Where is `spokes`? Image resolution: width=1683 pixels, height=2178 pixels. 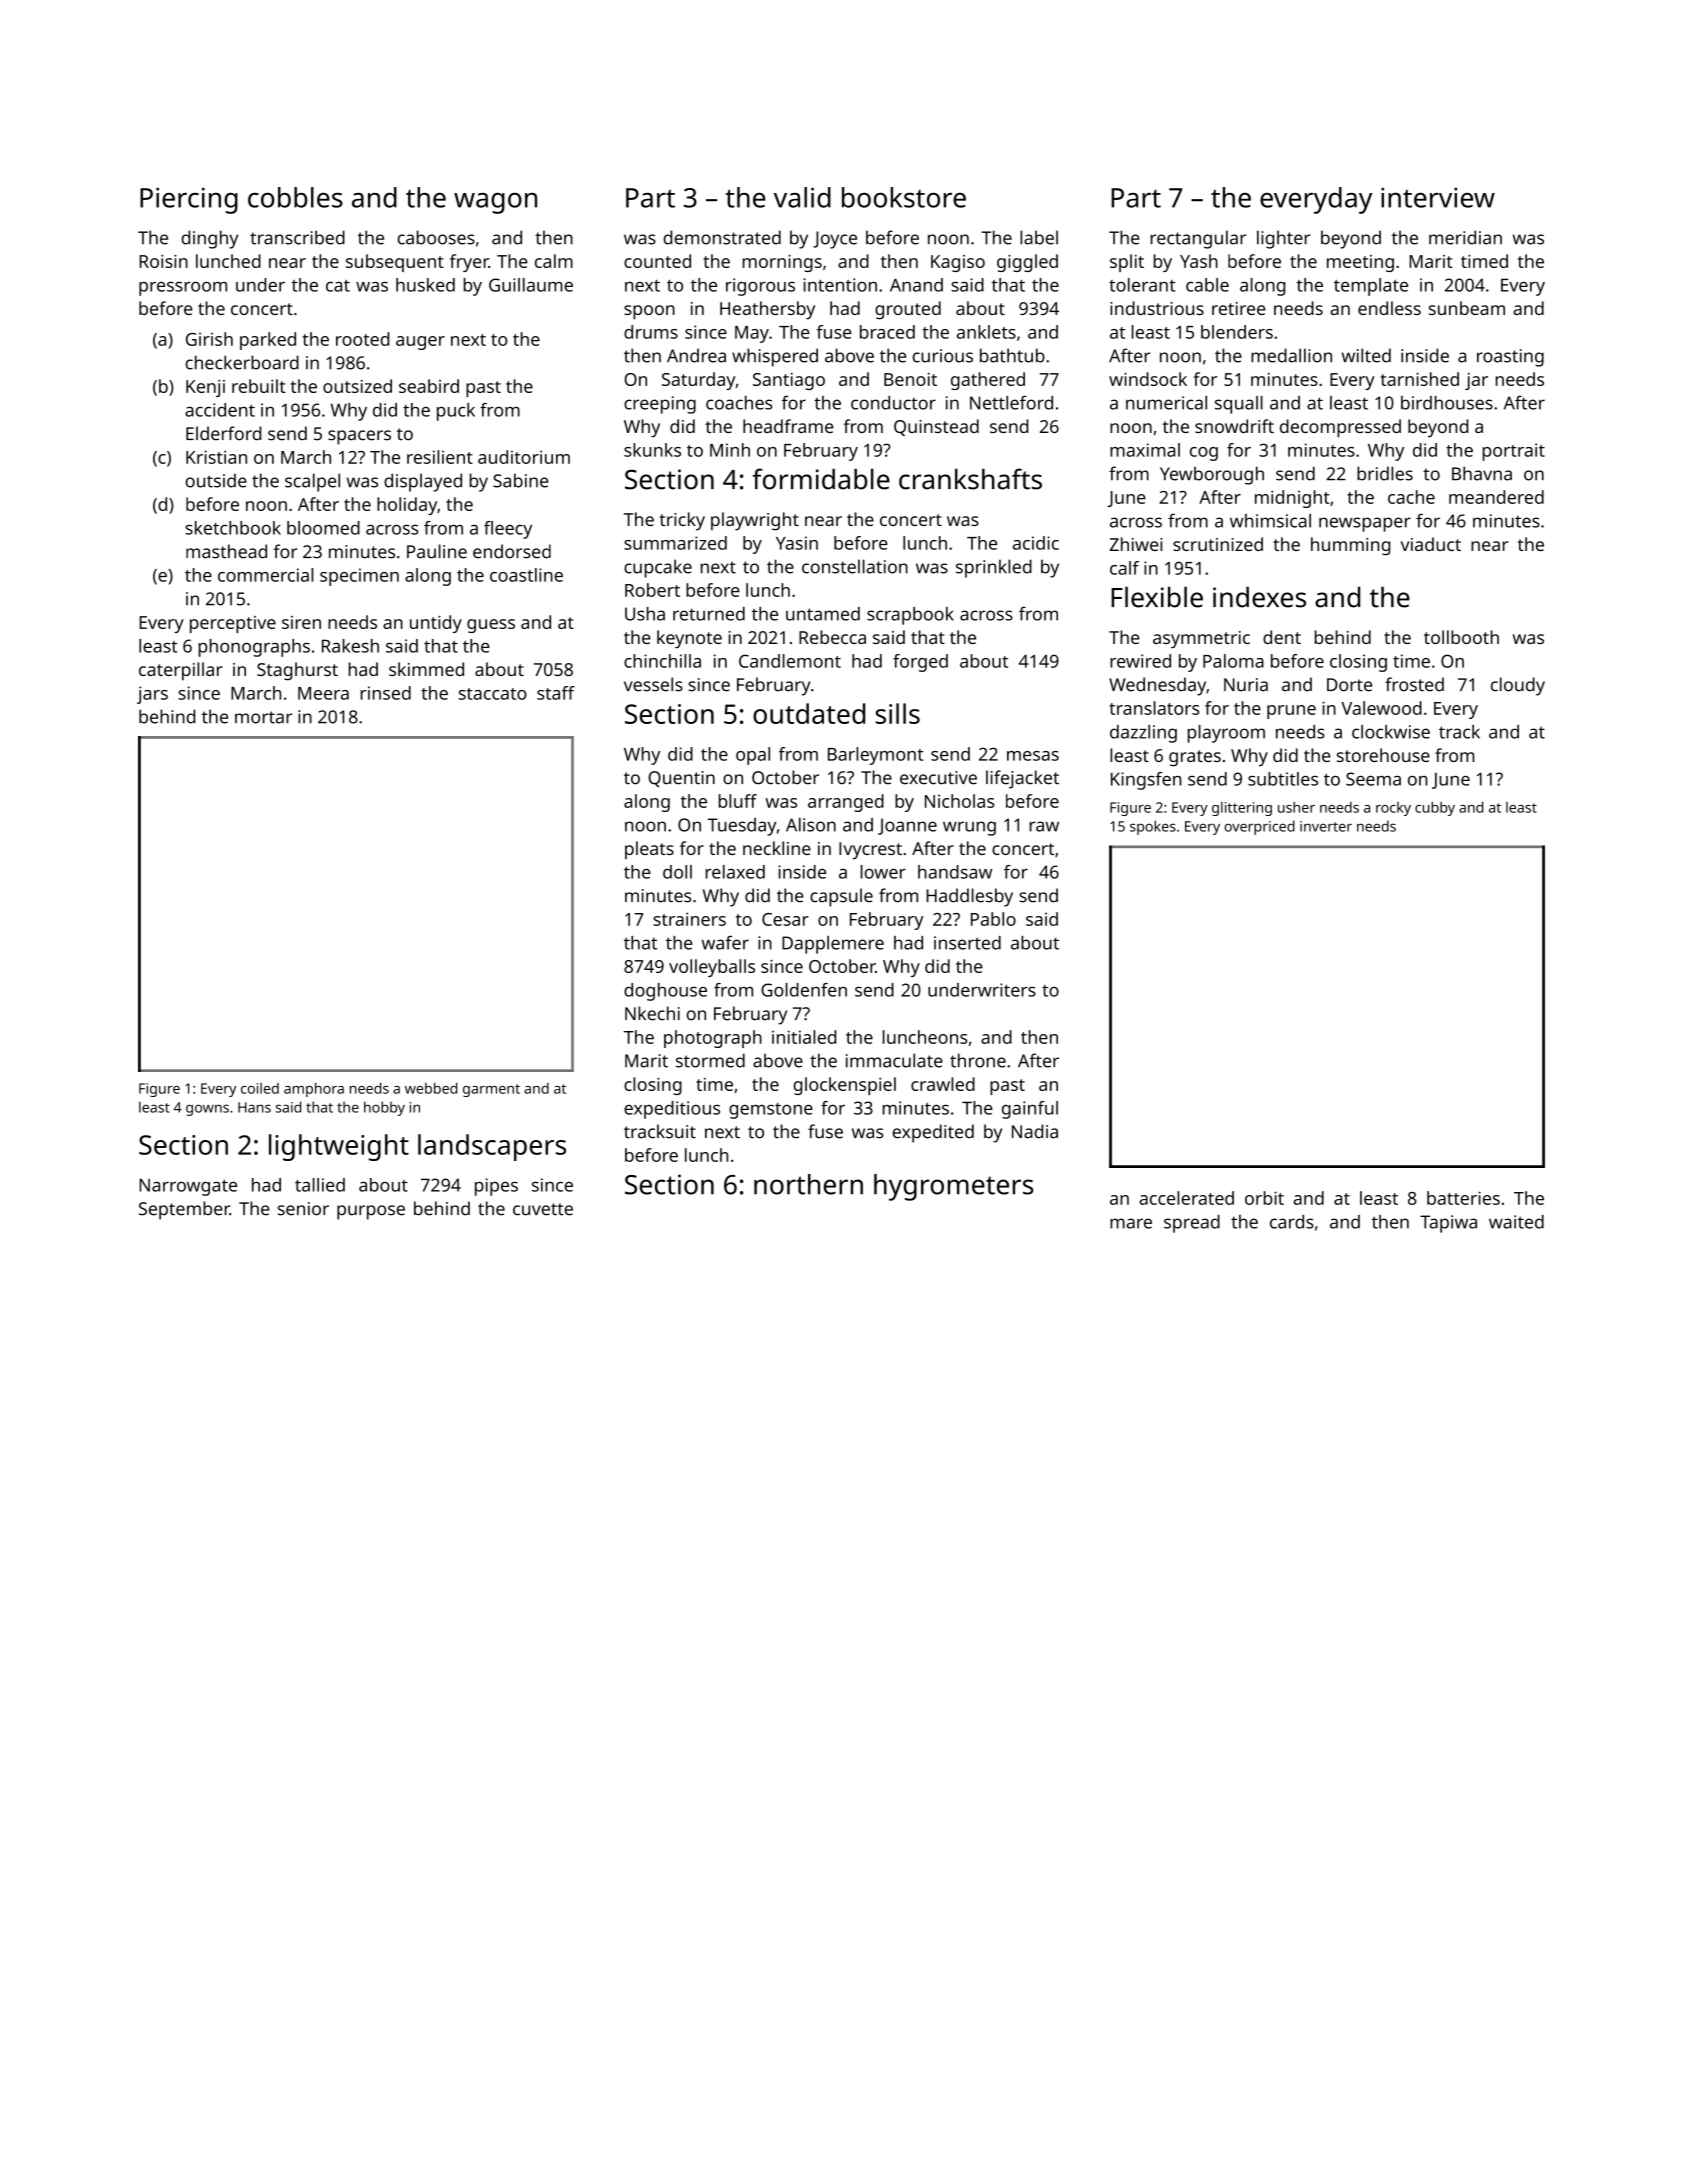 spokes is located at coordinates (1153, 827).
